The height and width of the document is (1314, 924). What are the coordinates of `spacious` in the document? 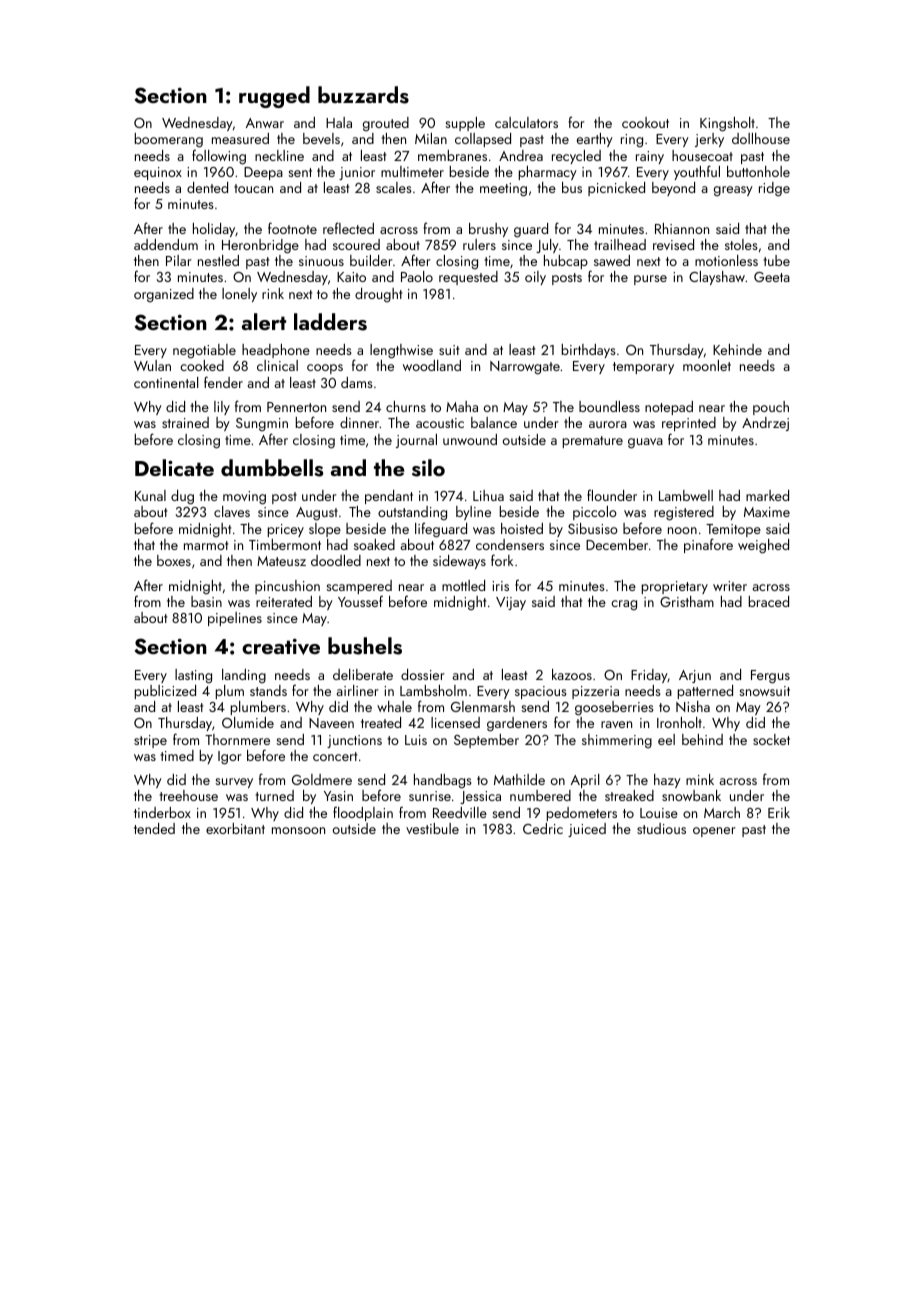 It's located at (541, 692).
